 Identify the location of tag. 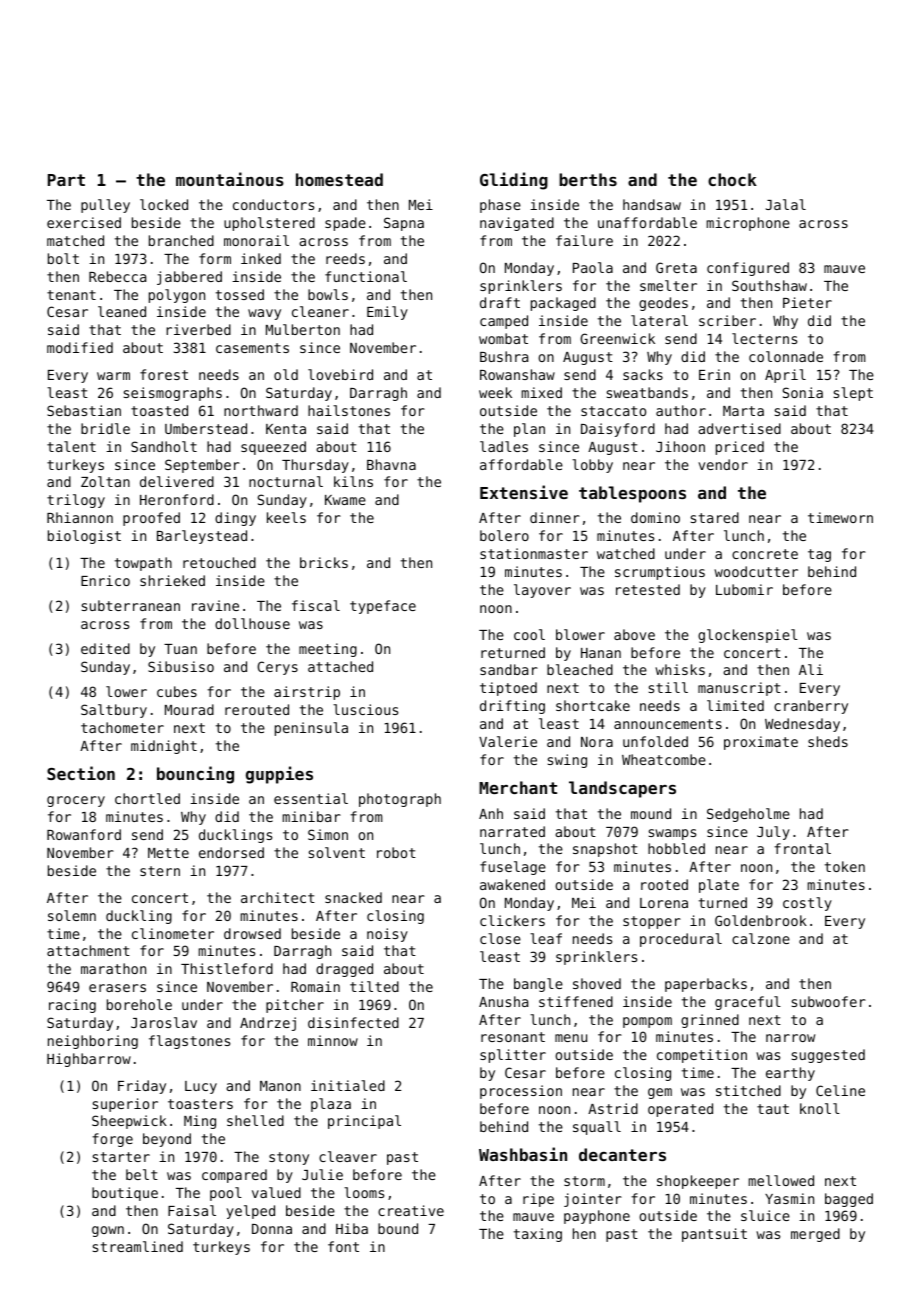
(819, 555).
